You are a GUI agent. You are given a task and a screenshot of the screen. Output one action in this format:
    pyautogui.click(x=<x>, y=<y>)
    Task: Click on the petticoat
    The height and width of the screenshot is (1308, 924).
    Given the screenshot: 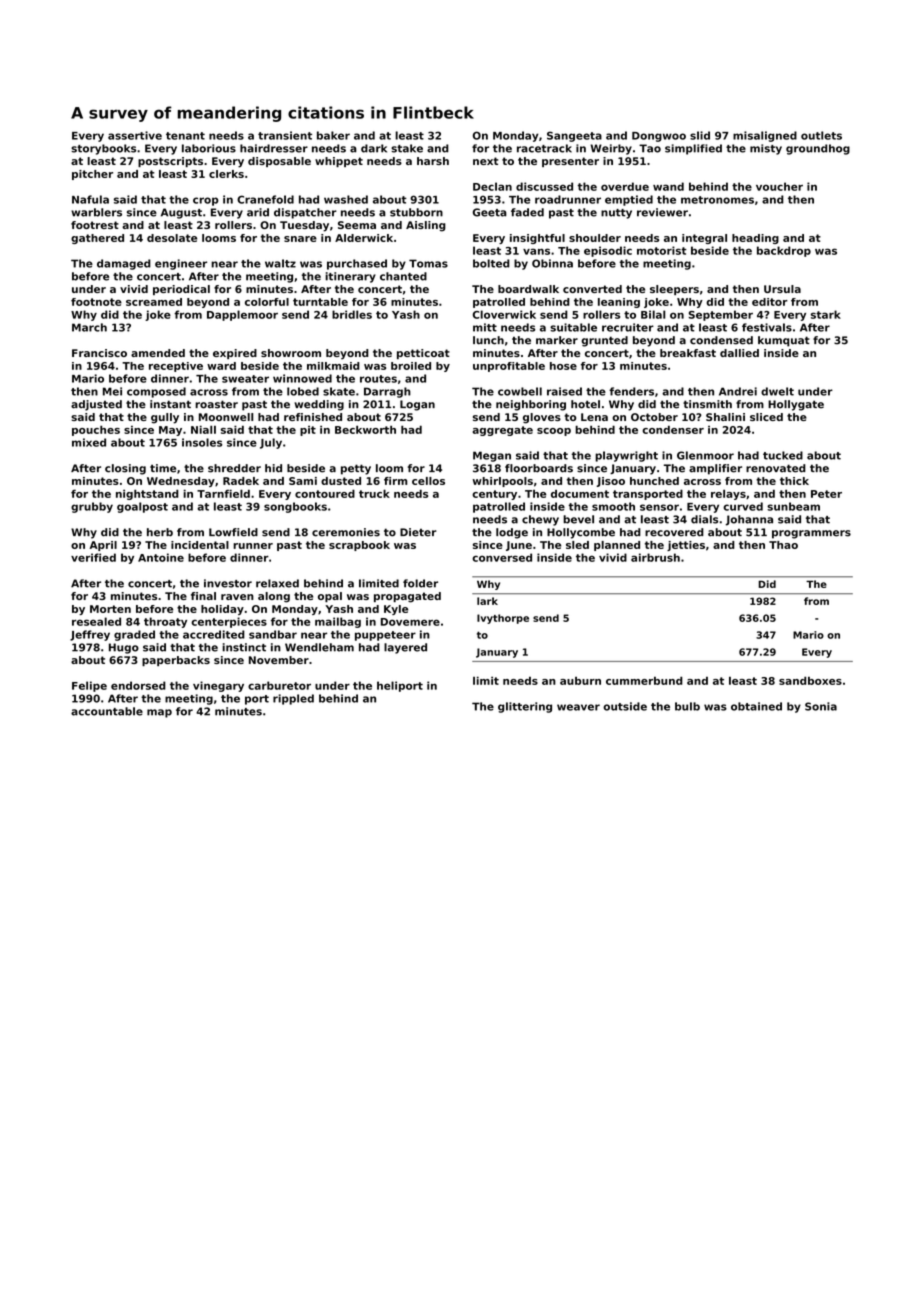 What is the action you would take?
    pyautogui.click(x=423, y=354)
